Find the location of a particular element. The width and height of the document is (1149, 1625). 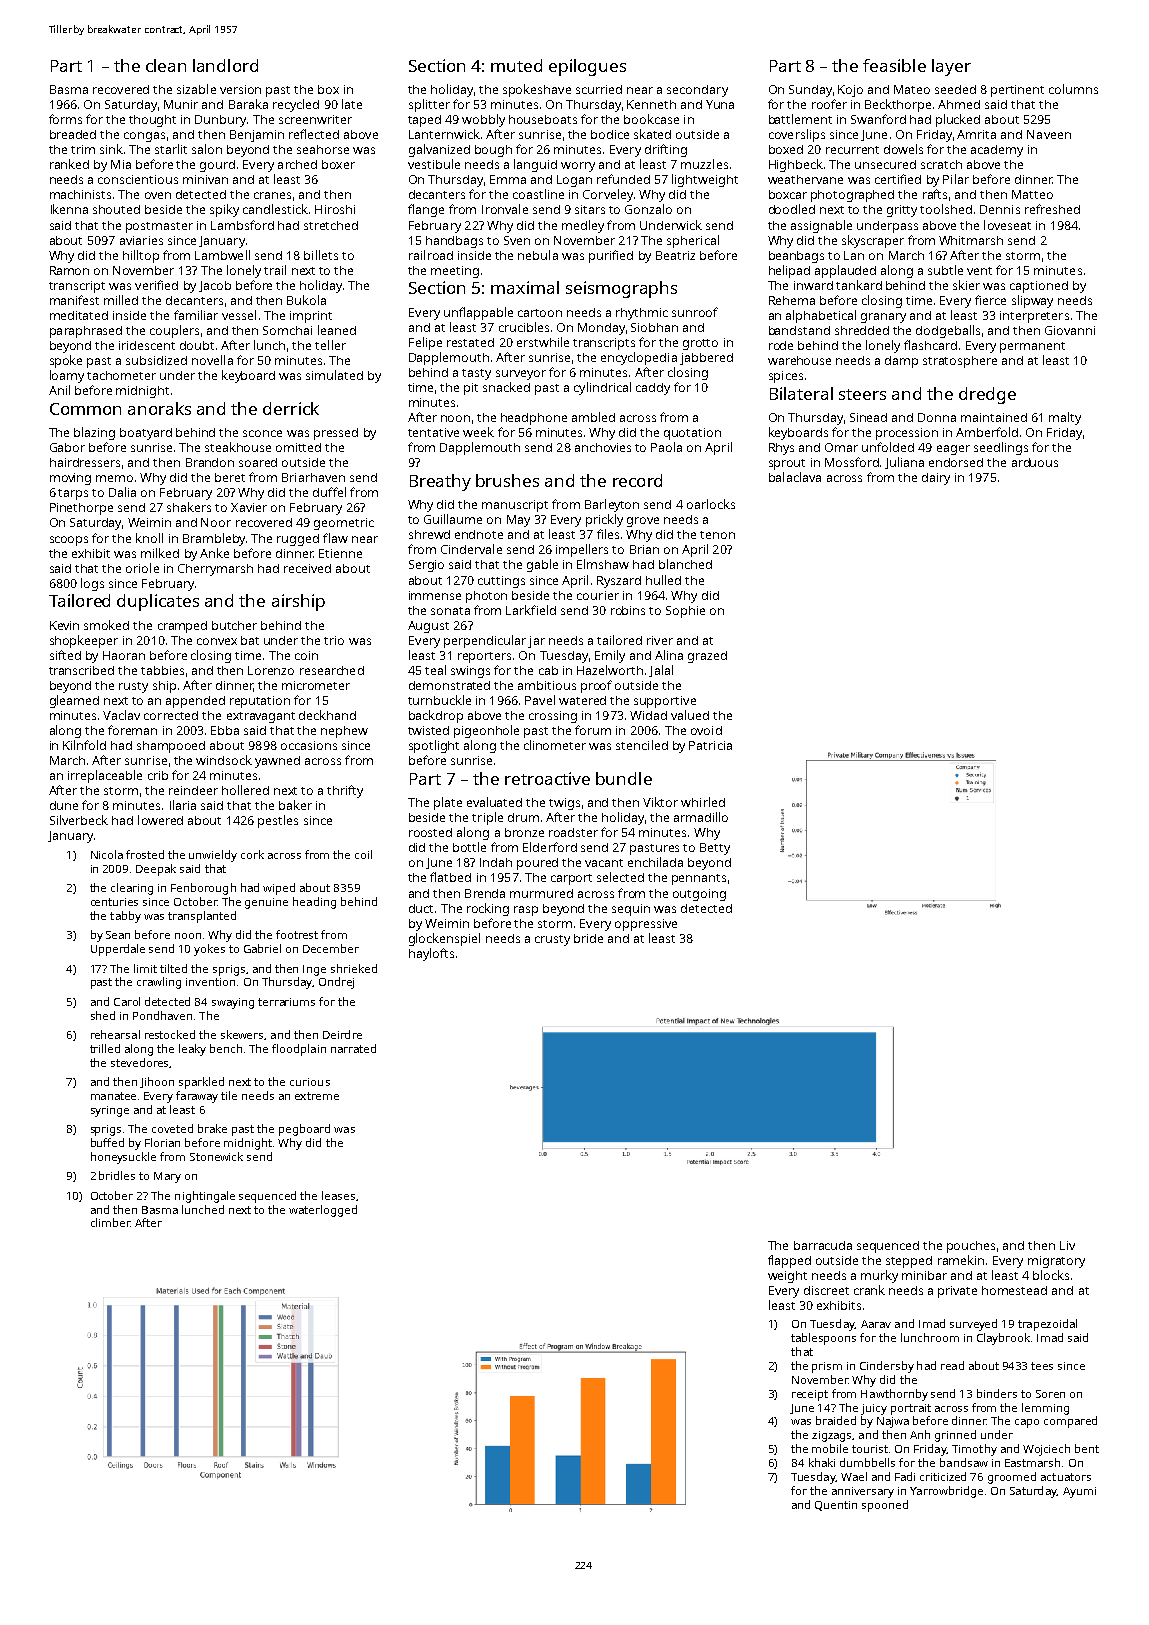

muted is located at coordinates (516, 65).
